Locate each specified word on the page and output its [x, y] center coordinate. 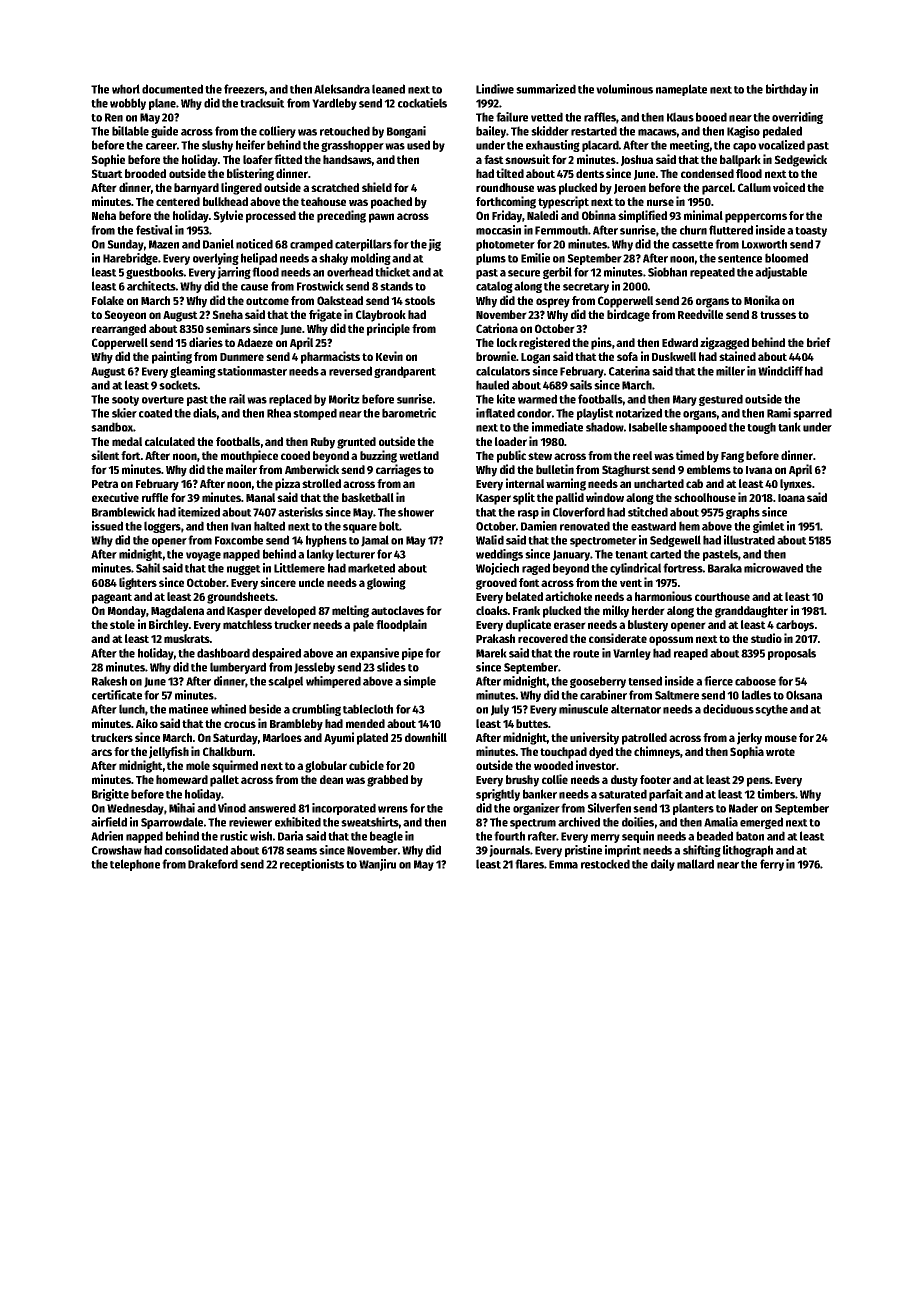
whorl [126, 89]
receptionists [312, 865]
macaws [657, 132]
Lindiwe [495, 89]
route [586, 654]
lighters [138, 583]
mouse [781, 738]
